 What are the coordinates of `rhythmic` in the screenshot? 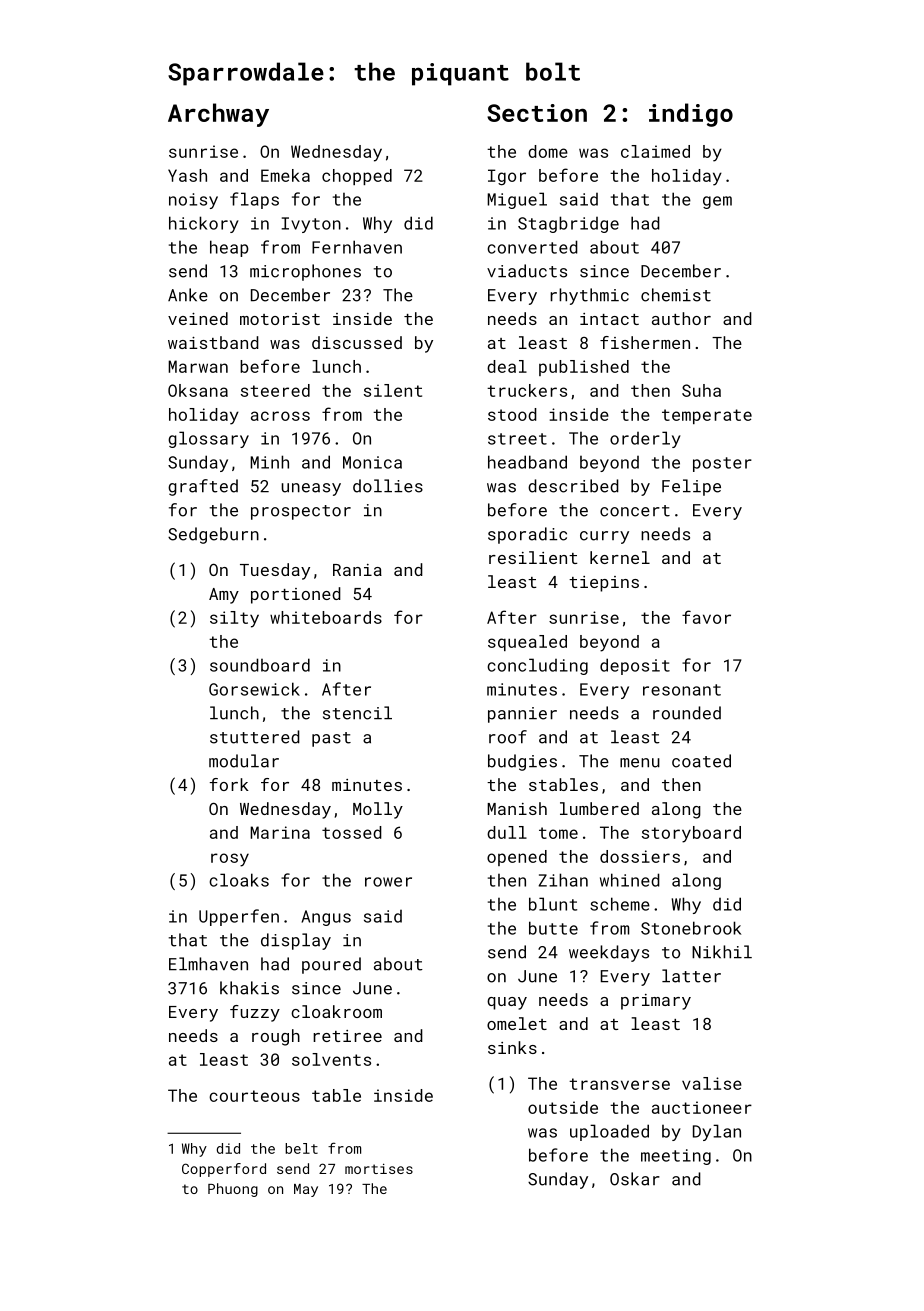 It's located at (589, 296).
